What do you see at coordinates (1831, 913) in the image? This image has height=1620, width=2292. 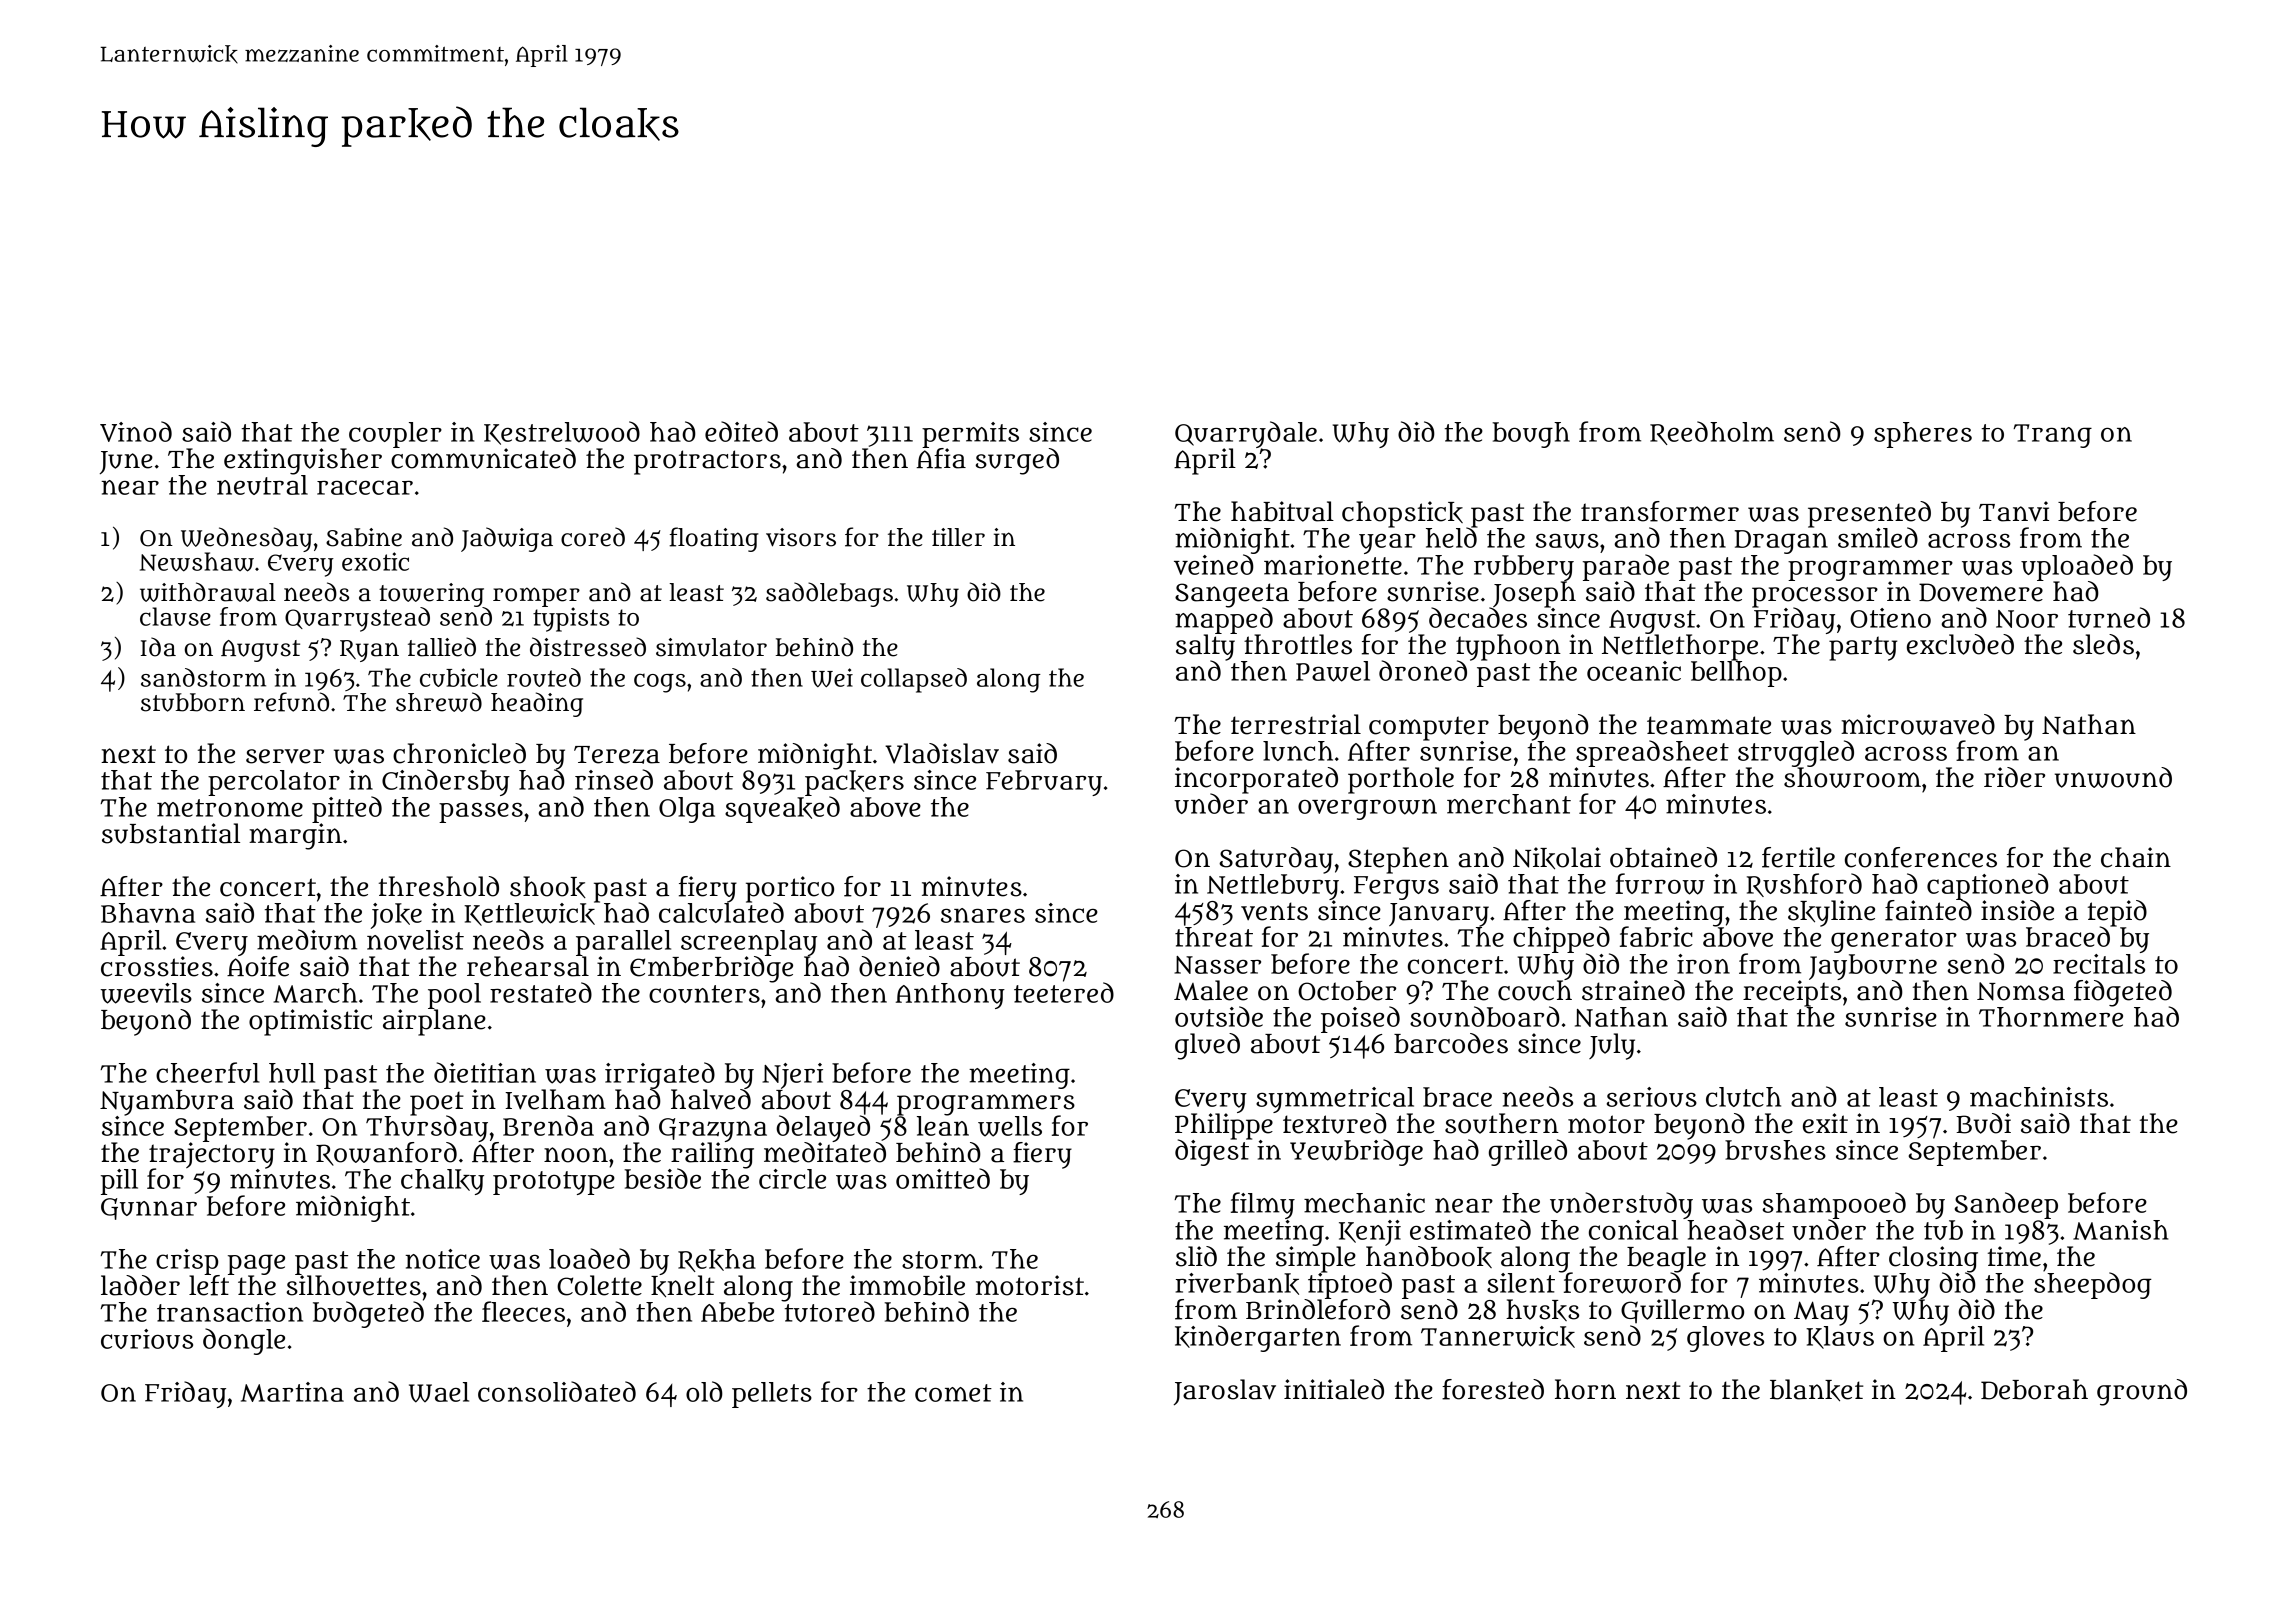 I see `skyline` at bounding box center [1831, 913].
